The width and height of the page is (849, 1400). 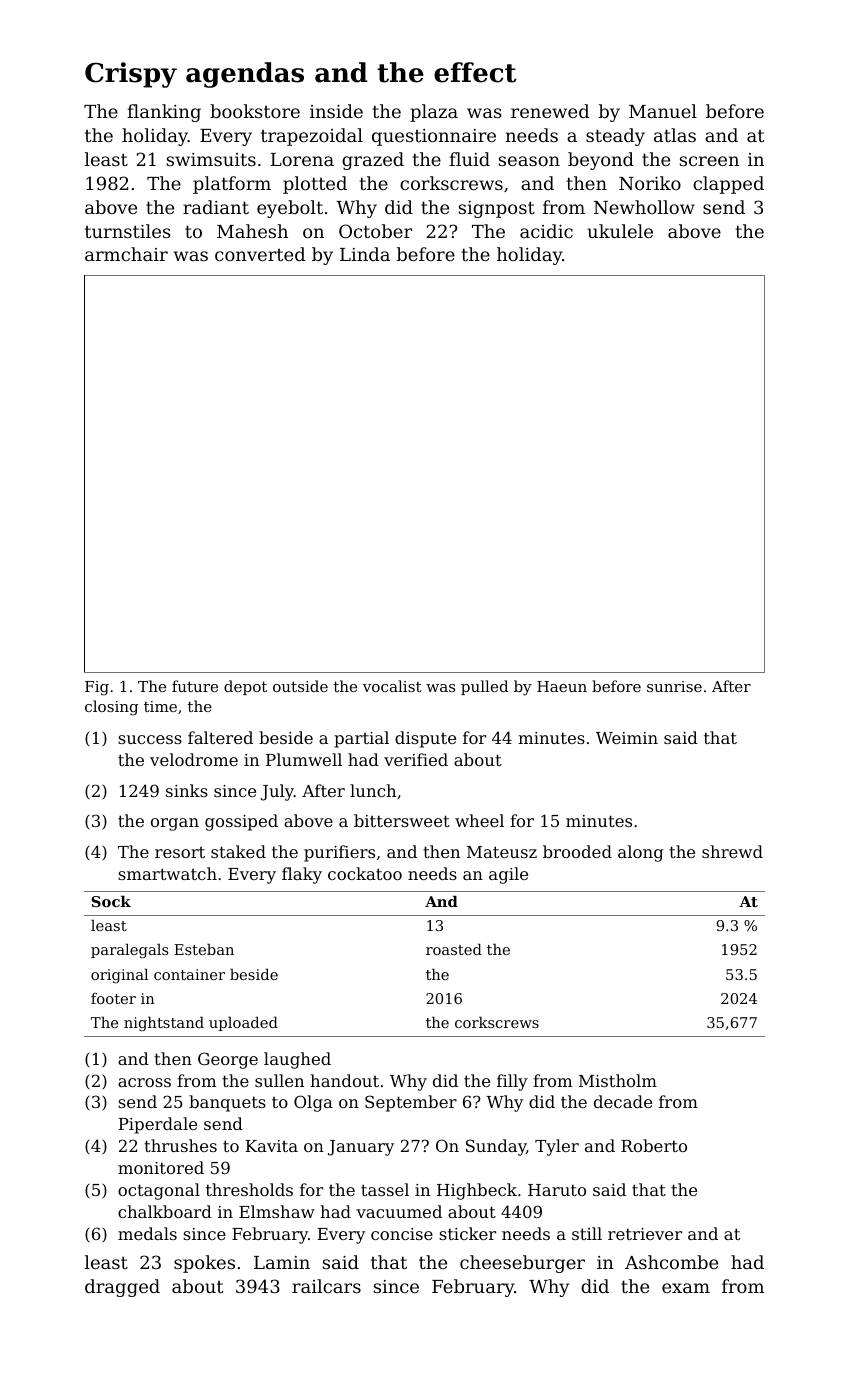 I want to click on Sock, so click(x=111, y=901).
